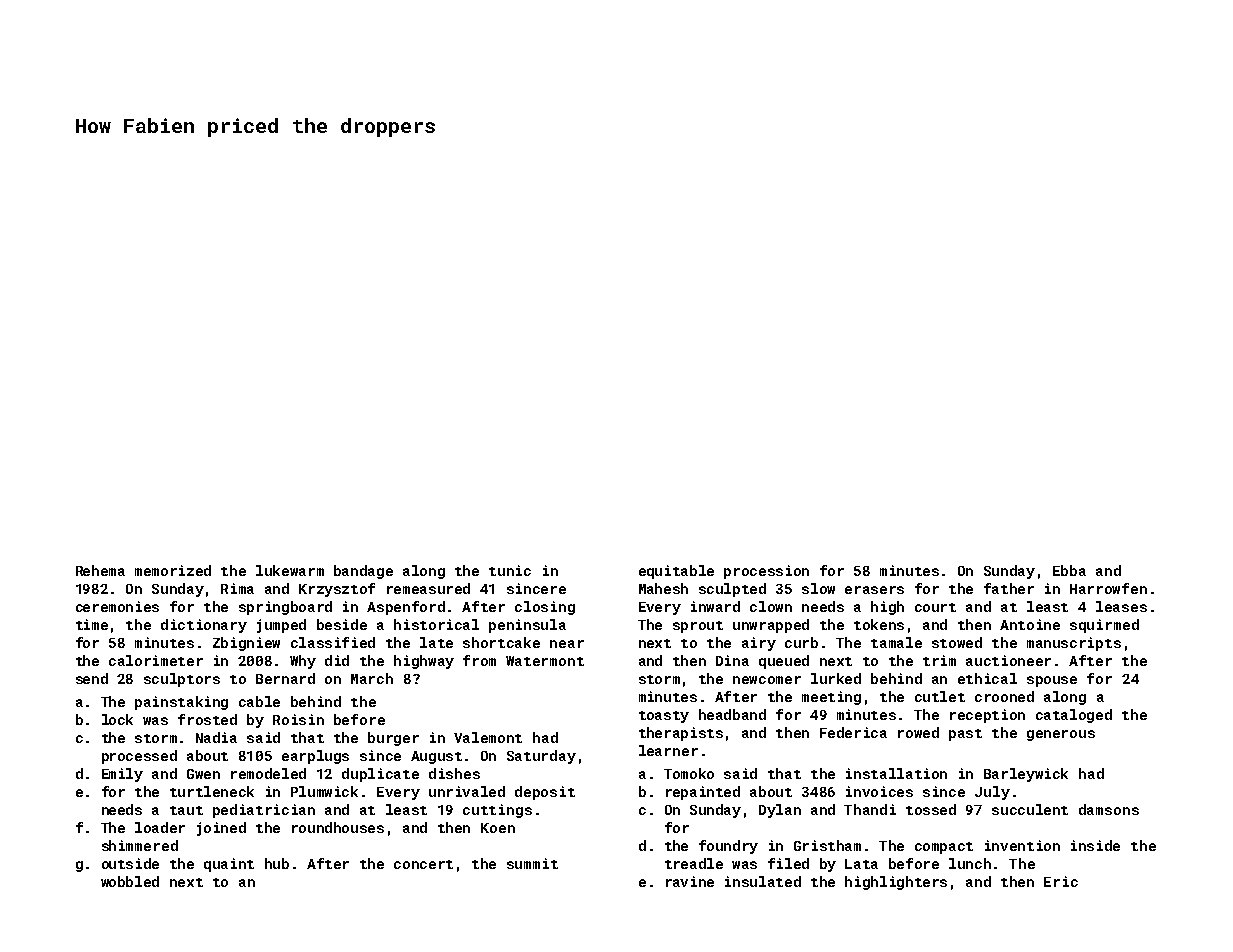  What do you see at coordinates (182, 680) in the image?
I see `sculptors` at bounding box center [182, 680].
